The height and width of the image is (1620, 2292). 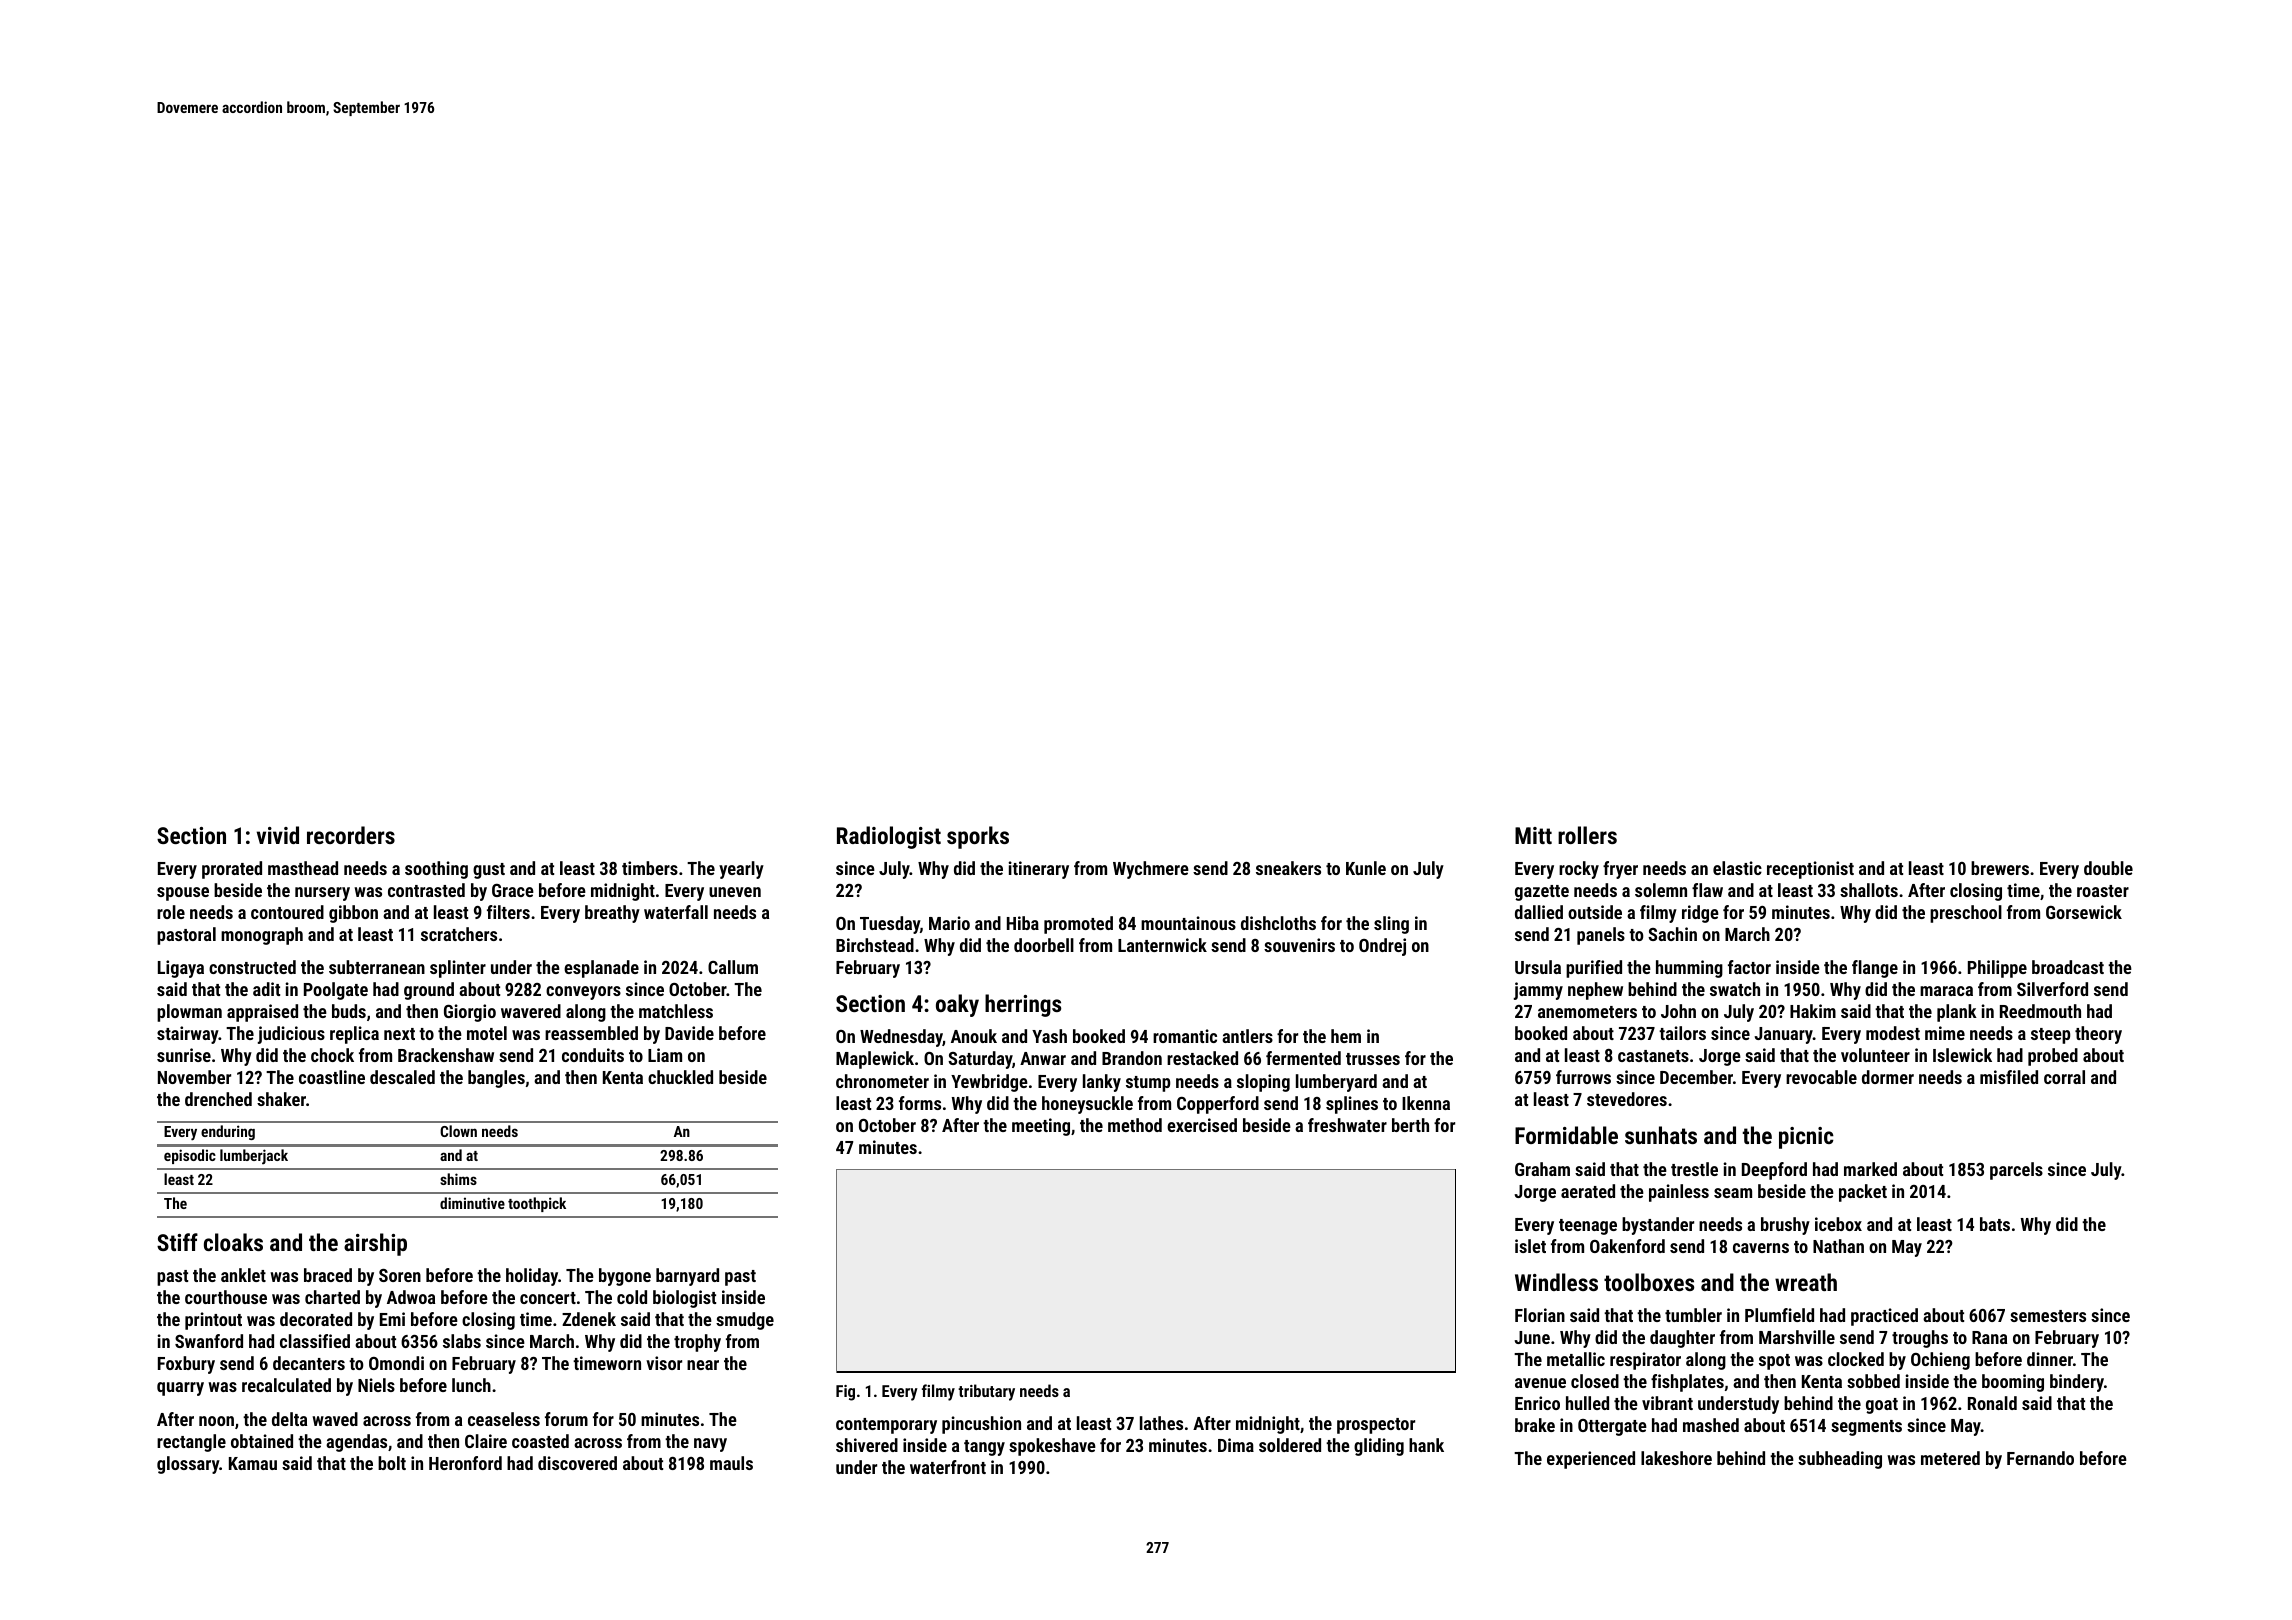 What do you see at coordinates (186, 1365) in the image?
I see `Foxbury` at bounding box center [186, 1365].
